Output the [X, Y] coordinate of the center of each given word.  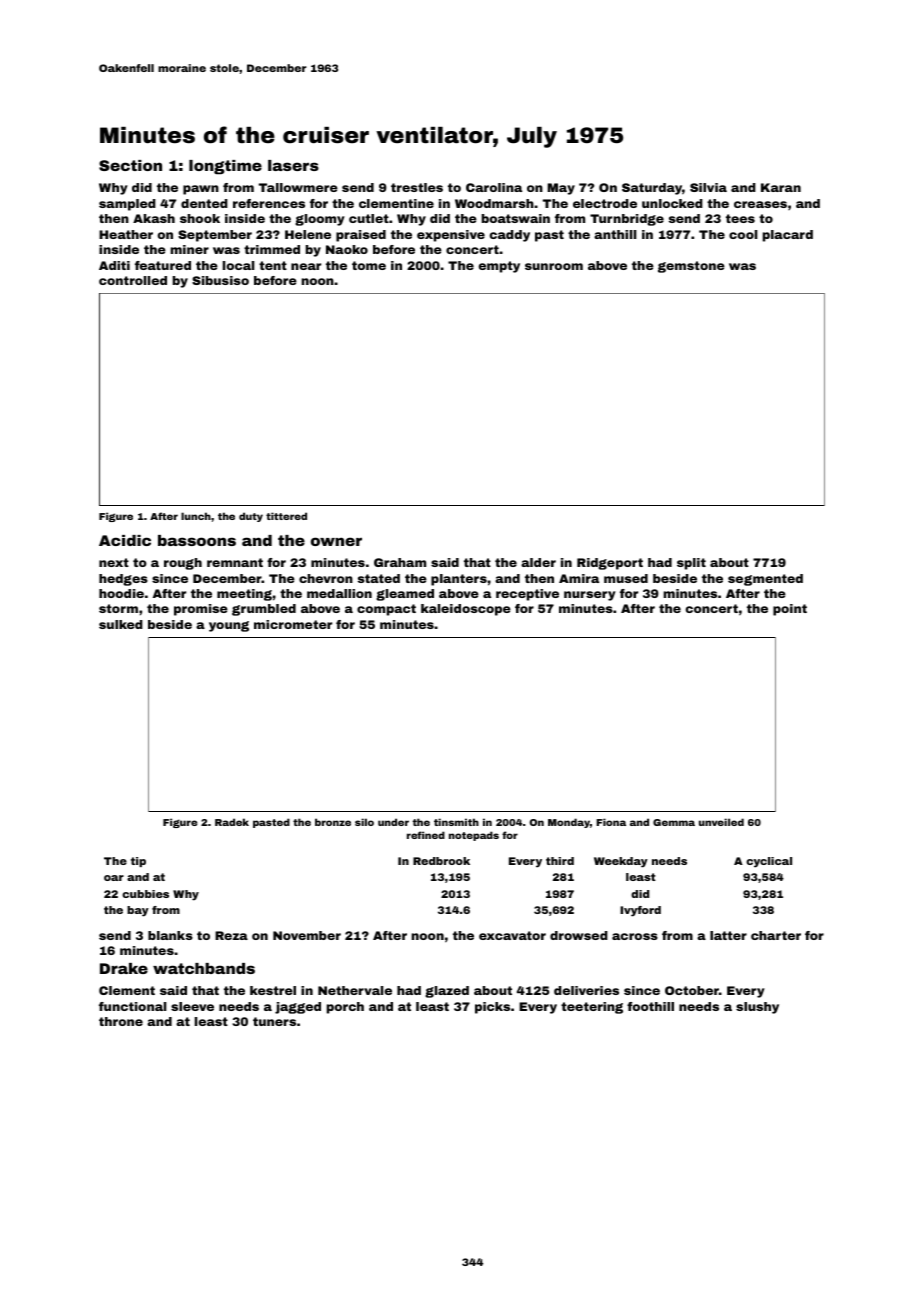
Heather [126, 234]
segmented [765, 580]
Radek [232, 822]
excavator [512, 935]
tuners [274, 1021]
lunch [196, 516]
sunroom [554, 266]
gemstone [691, 267]
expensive [451, 236]
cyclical [769, 862]
